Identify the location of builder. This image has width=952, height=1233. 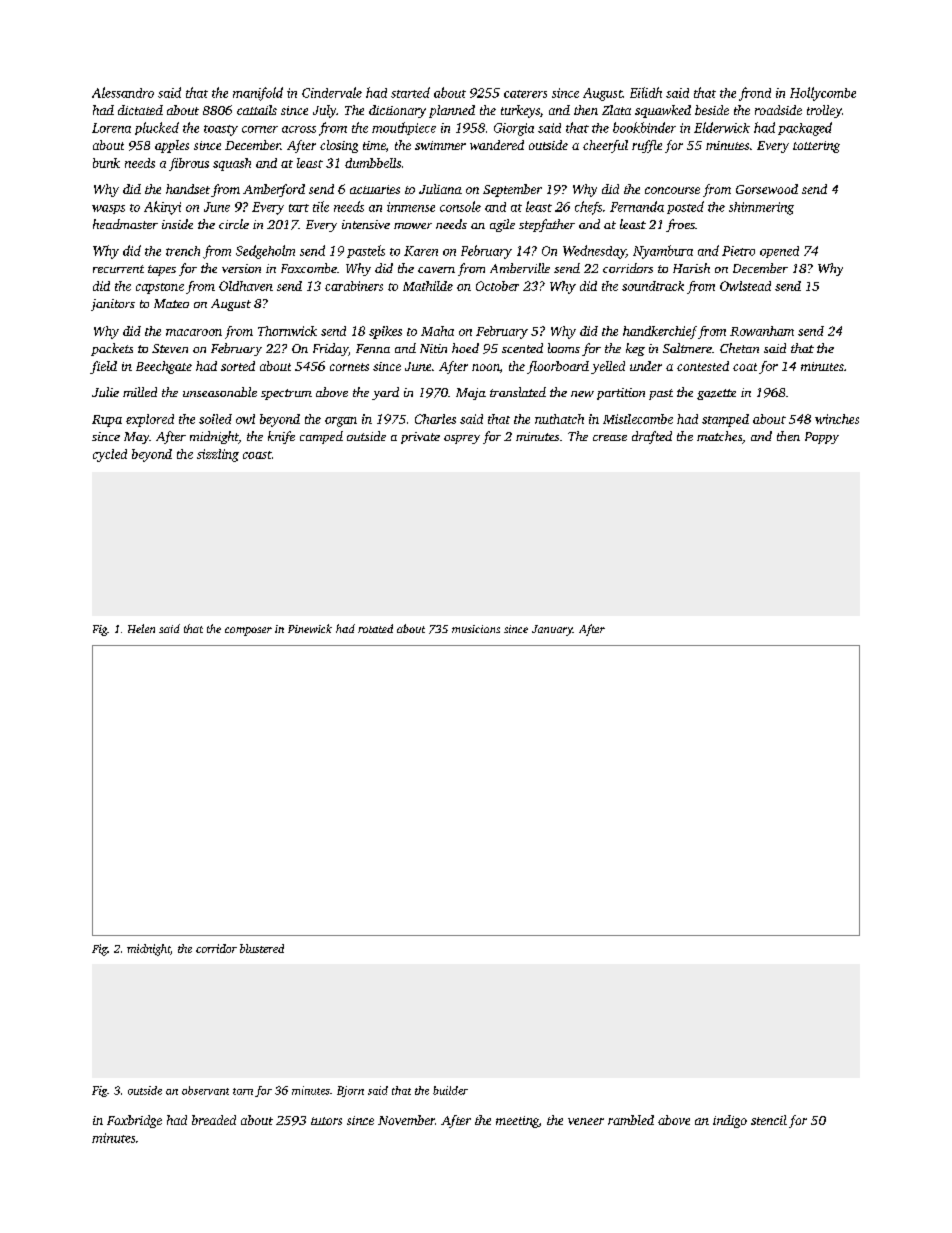
(450, 1090).
